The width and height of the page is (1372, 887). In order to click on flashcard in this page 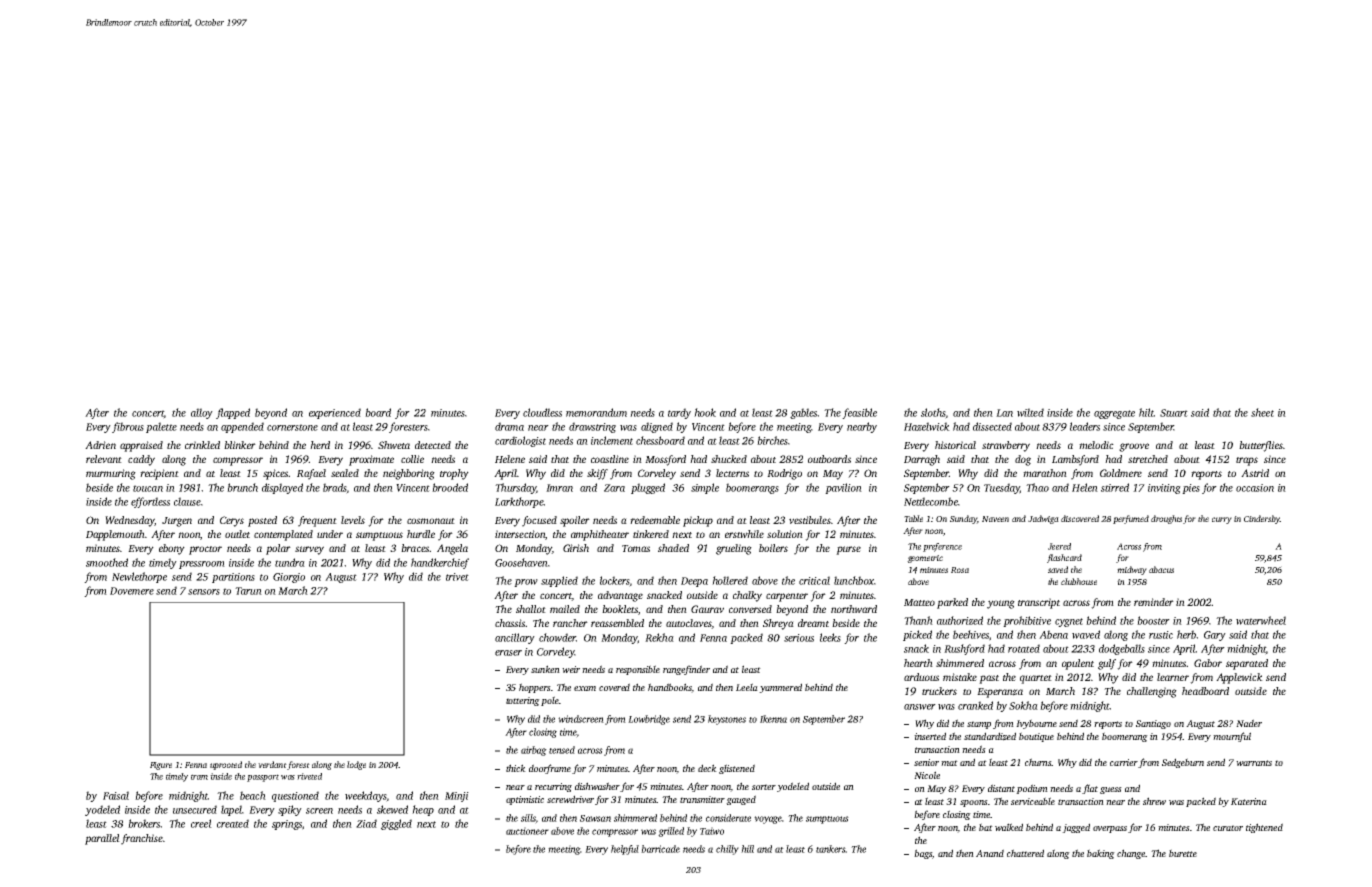, I will do `click(1064, 558)`.
